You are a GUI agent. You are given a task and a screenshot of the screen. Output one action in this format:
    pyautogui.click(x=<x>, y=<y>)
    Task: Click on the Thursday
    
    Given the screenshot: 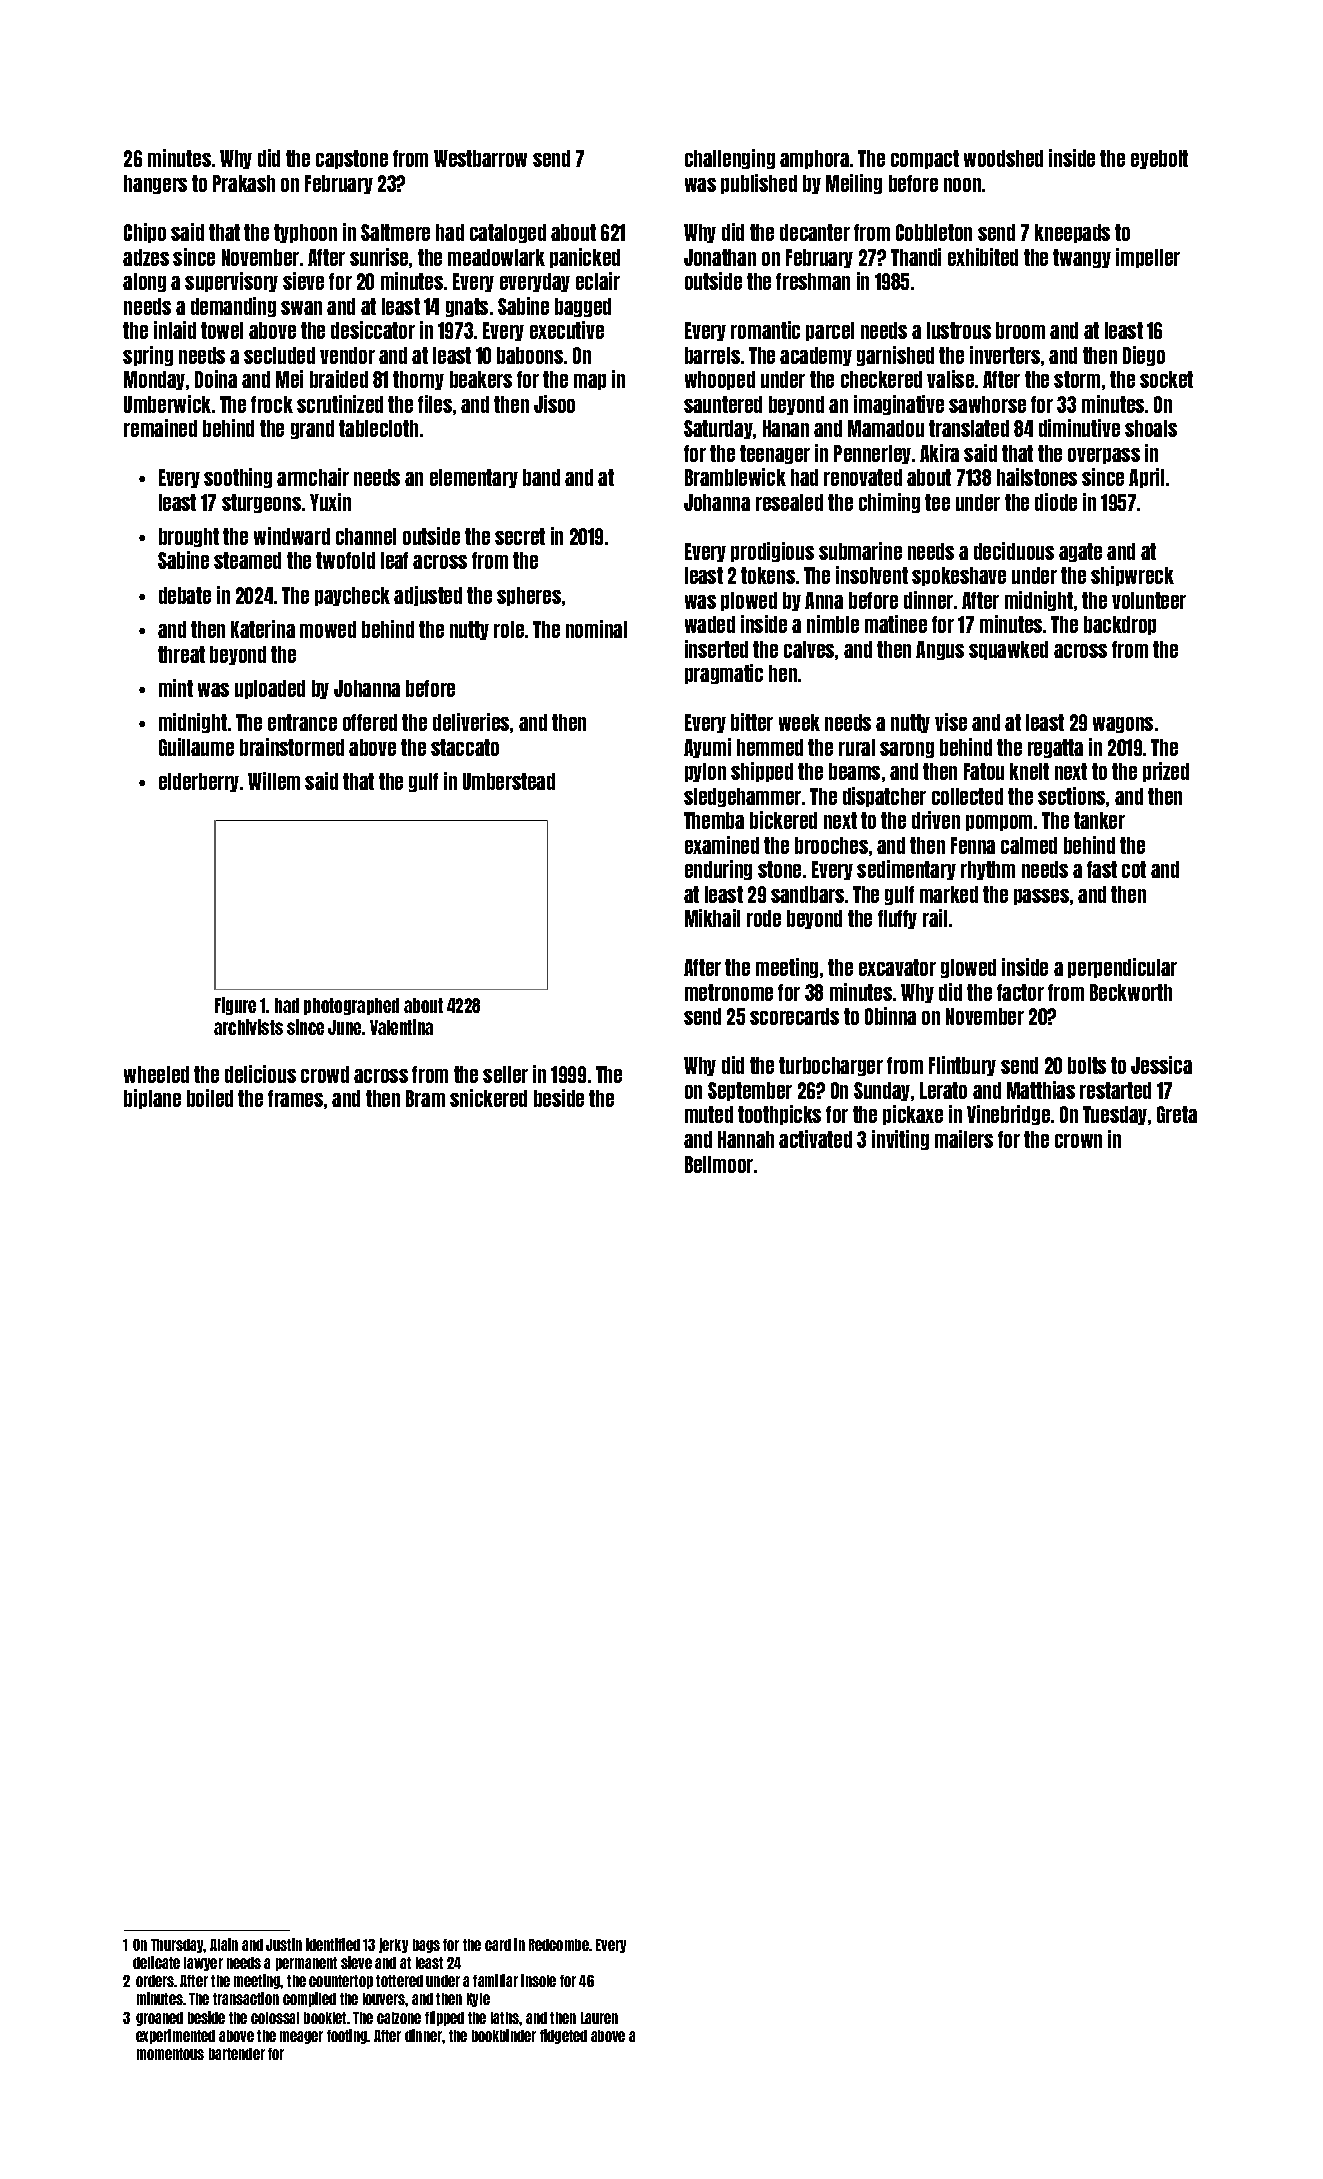 What is the action you would take?
    pyautogui.click(x=177, y=1946)
